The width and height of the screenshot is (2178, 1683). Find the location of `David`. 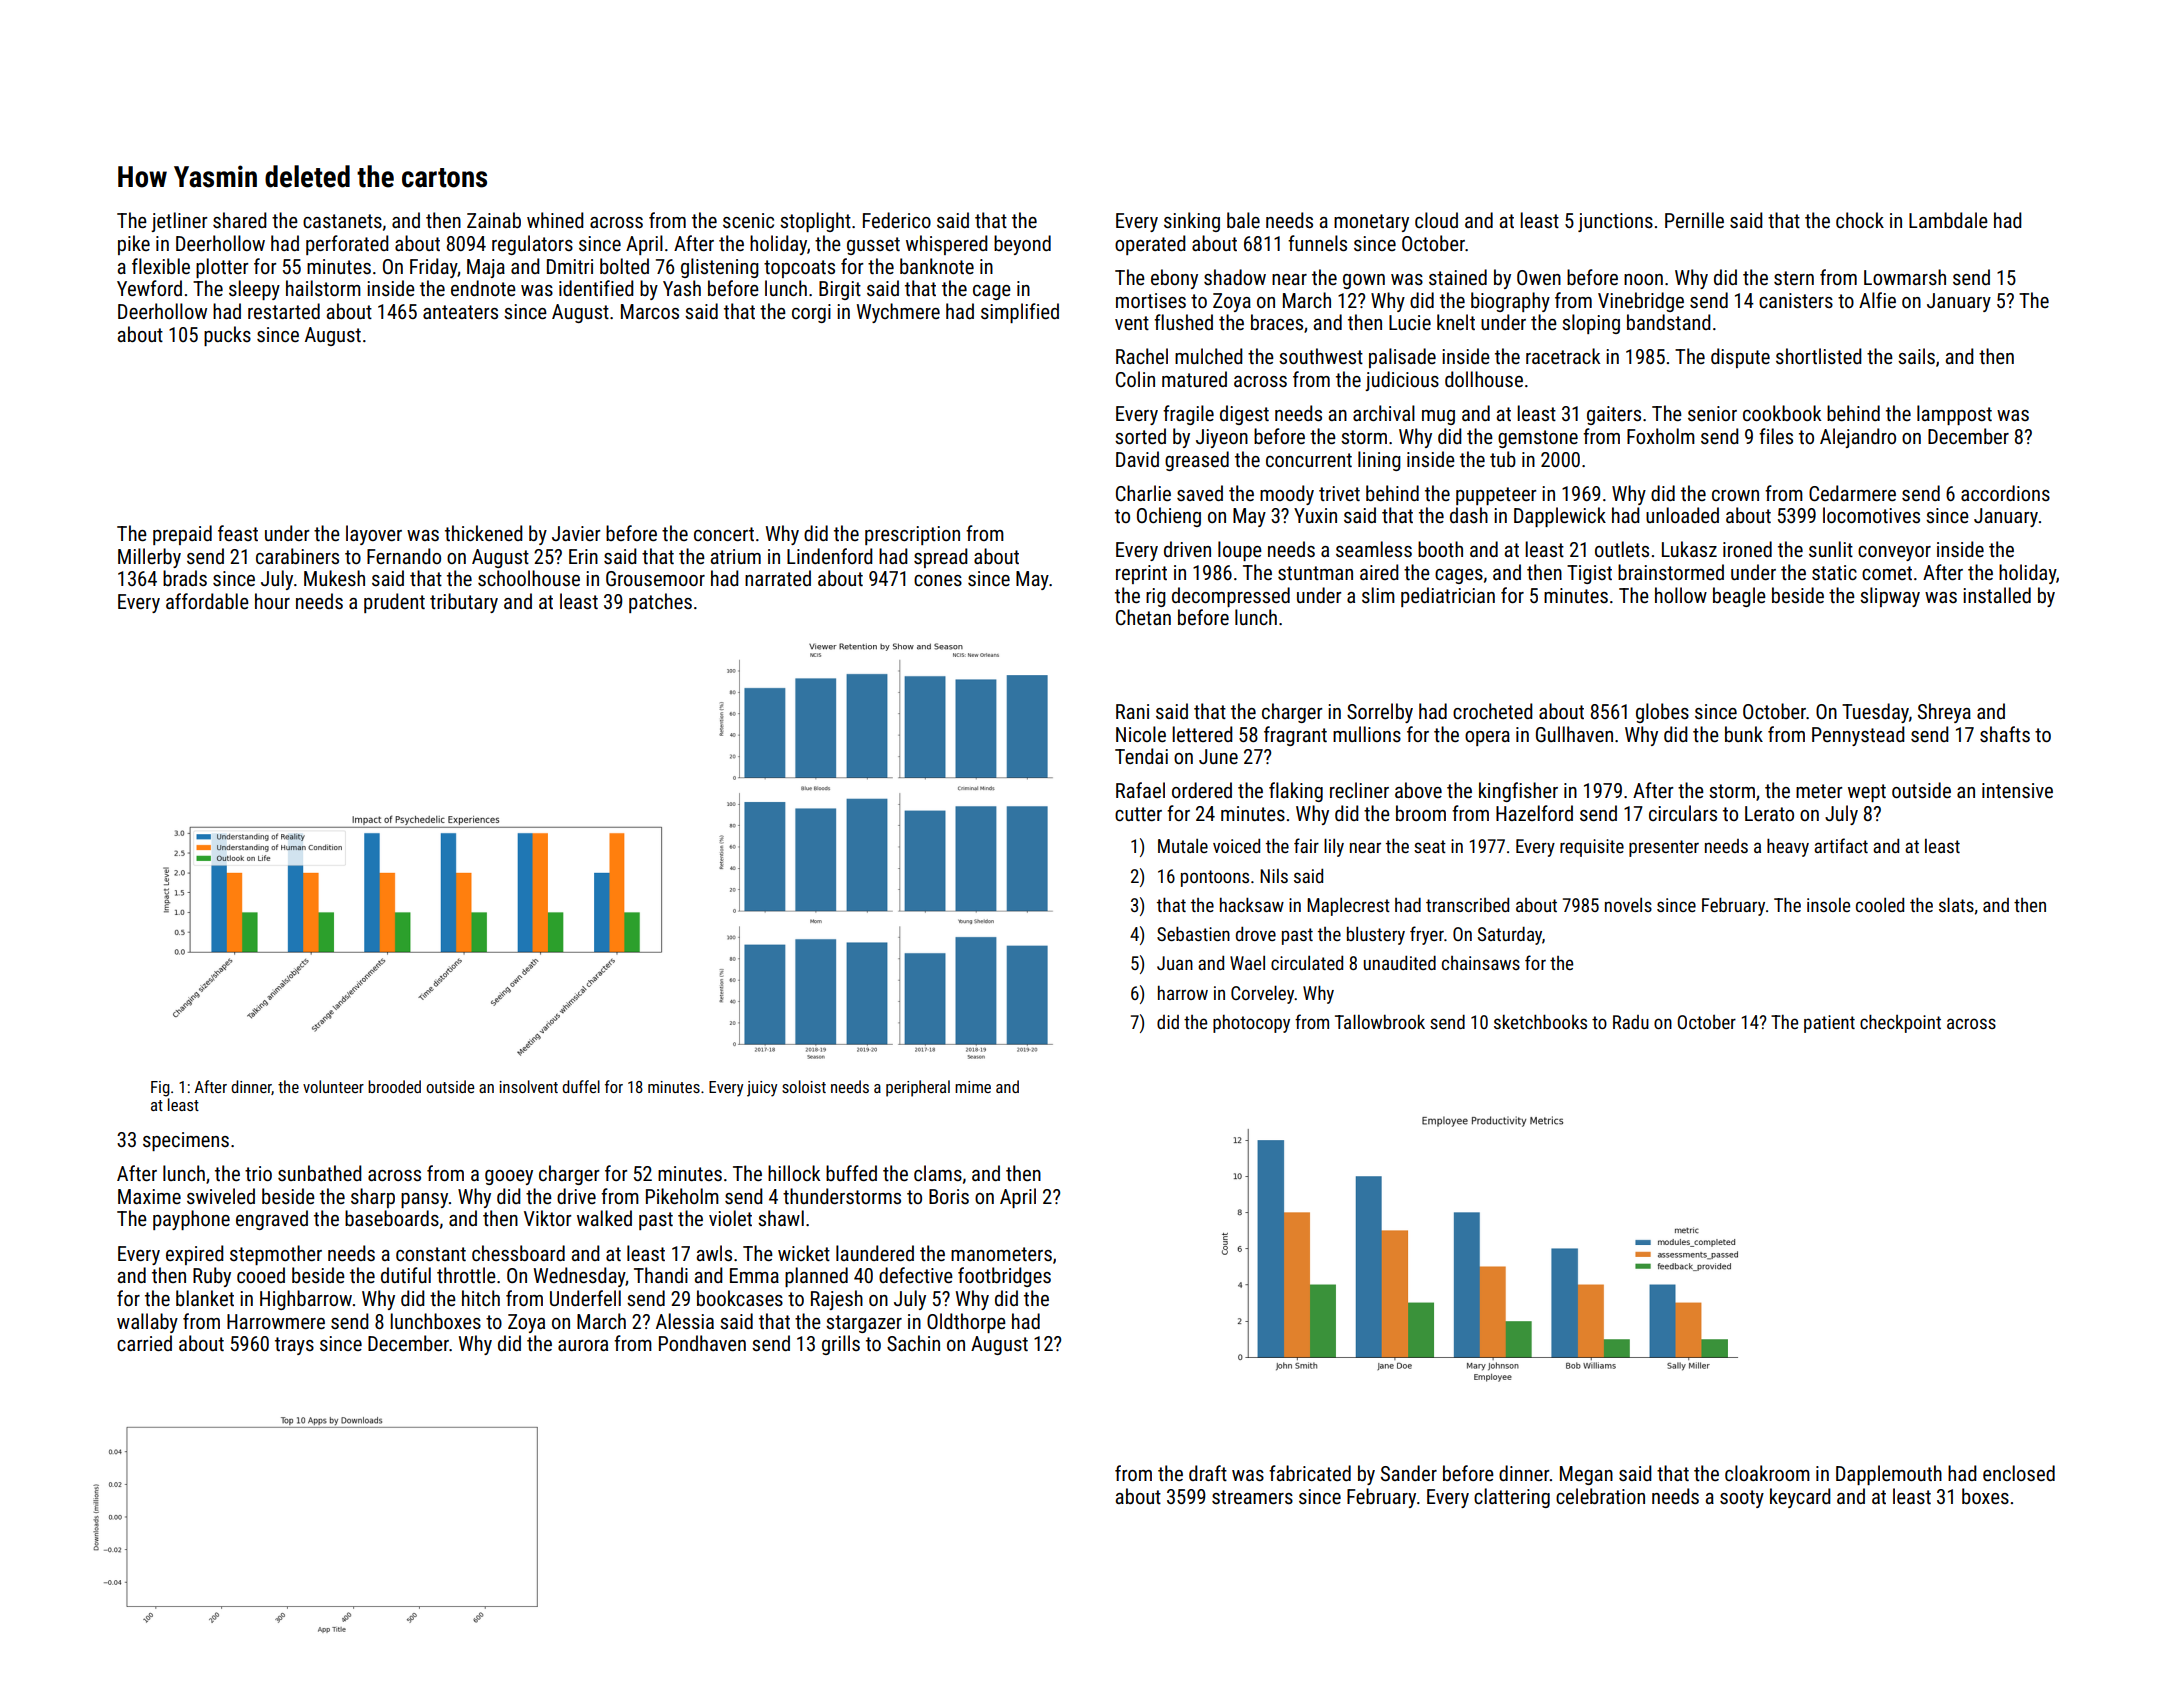

David is located at coordinates (1137, 459).
